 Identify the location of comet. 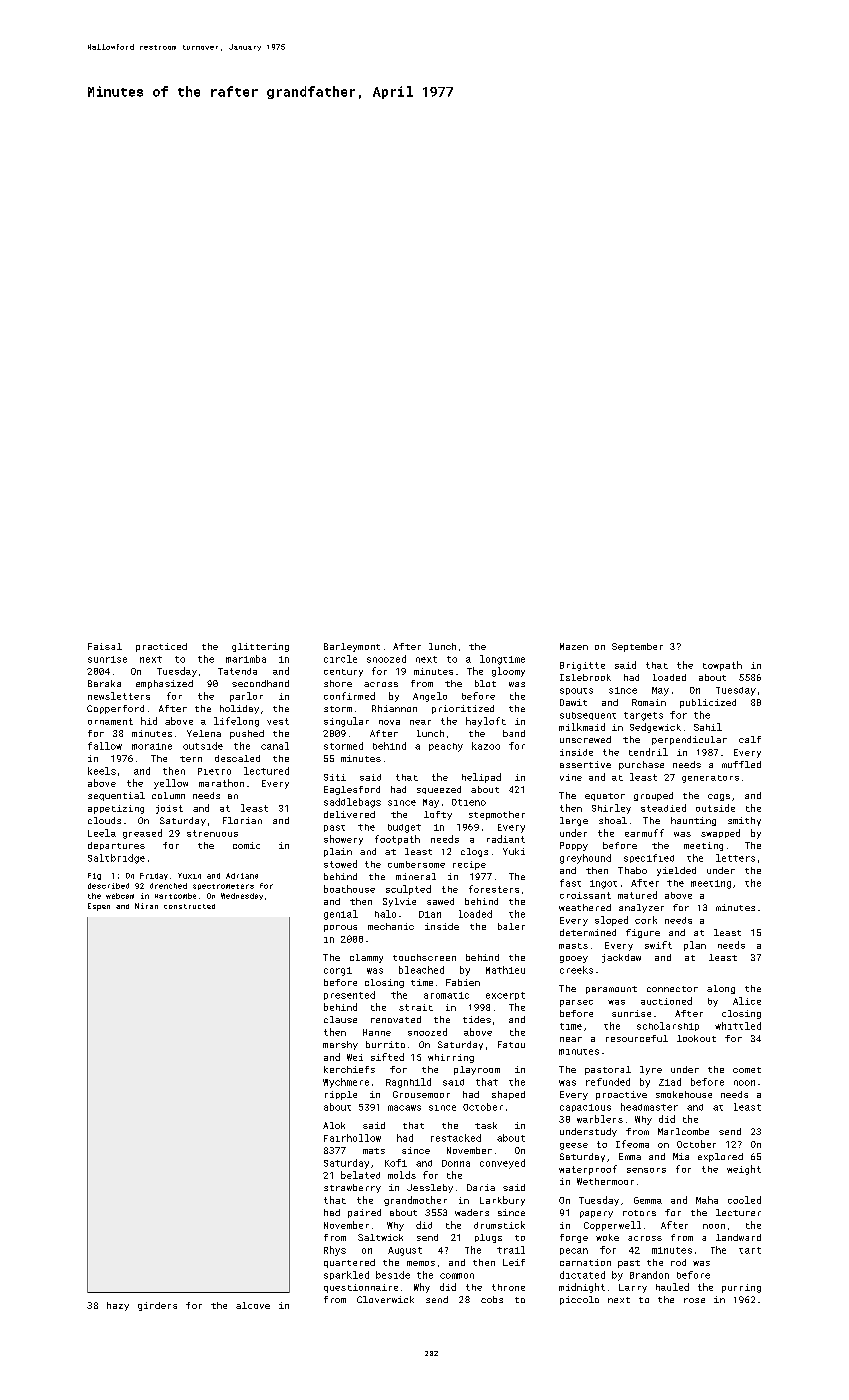
(747, 1070).
